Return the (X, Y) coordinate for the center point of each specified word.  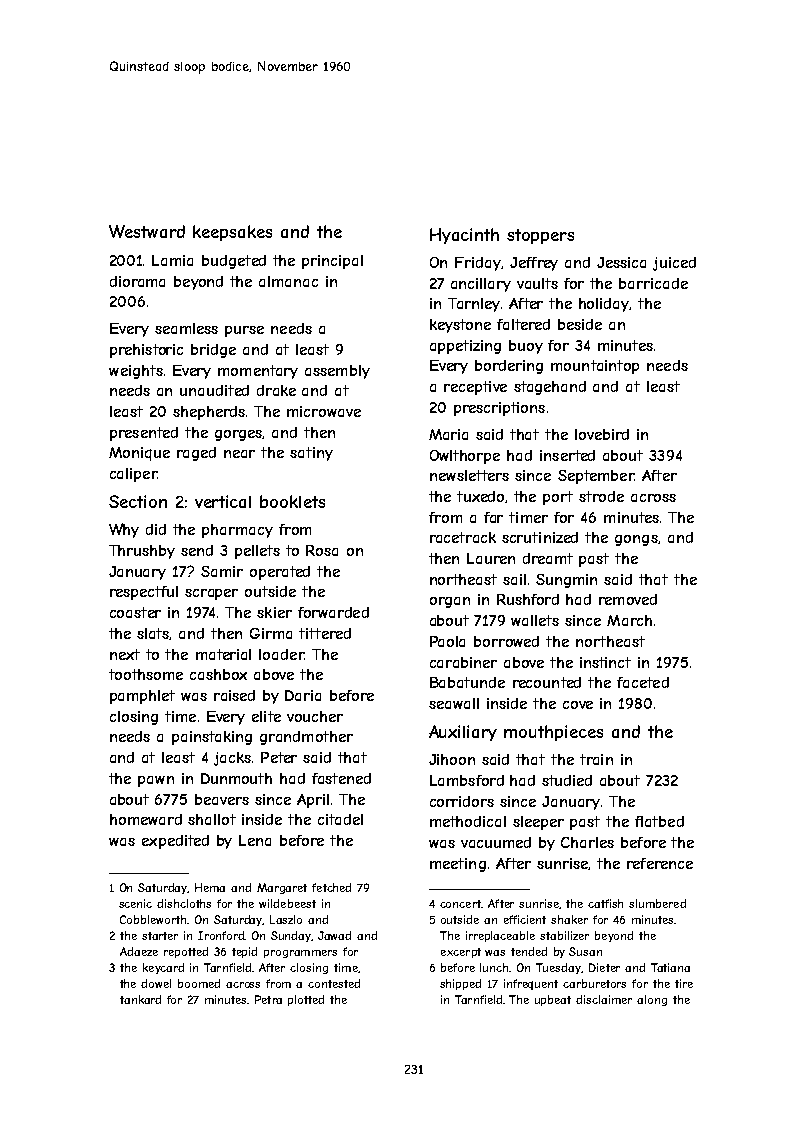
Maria (448, 434)
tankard (140, 999)
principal (332, 262)
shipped (460, 984)
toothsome (146, 674)
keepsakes (232, 233)
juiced (674, 264)
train (596, 759)
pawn (156, 781)
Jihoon (452, 759)
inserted (567, 455)
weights (136, 372)
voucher (315, 716)
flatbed (659, 821)
